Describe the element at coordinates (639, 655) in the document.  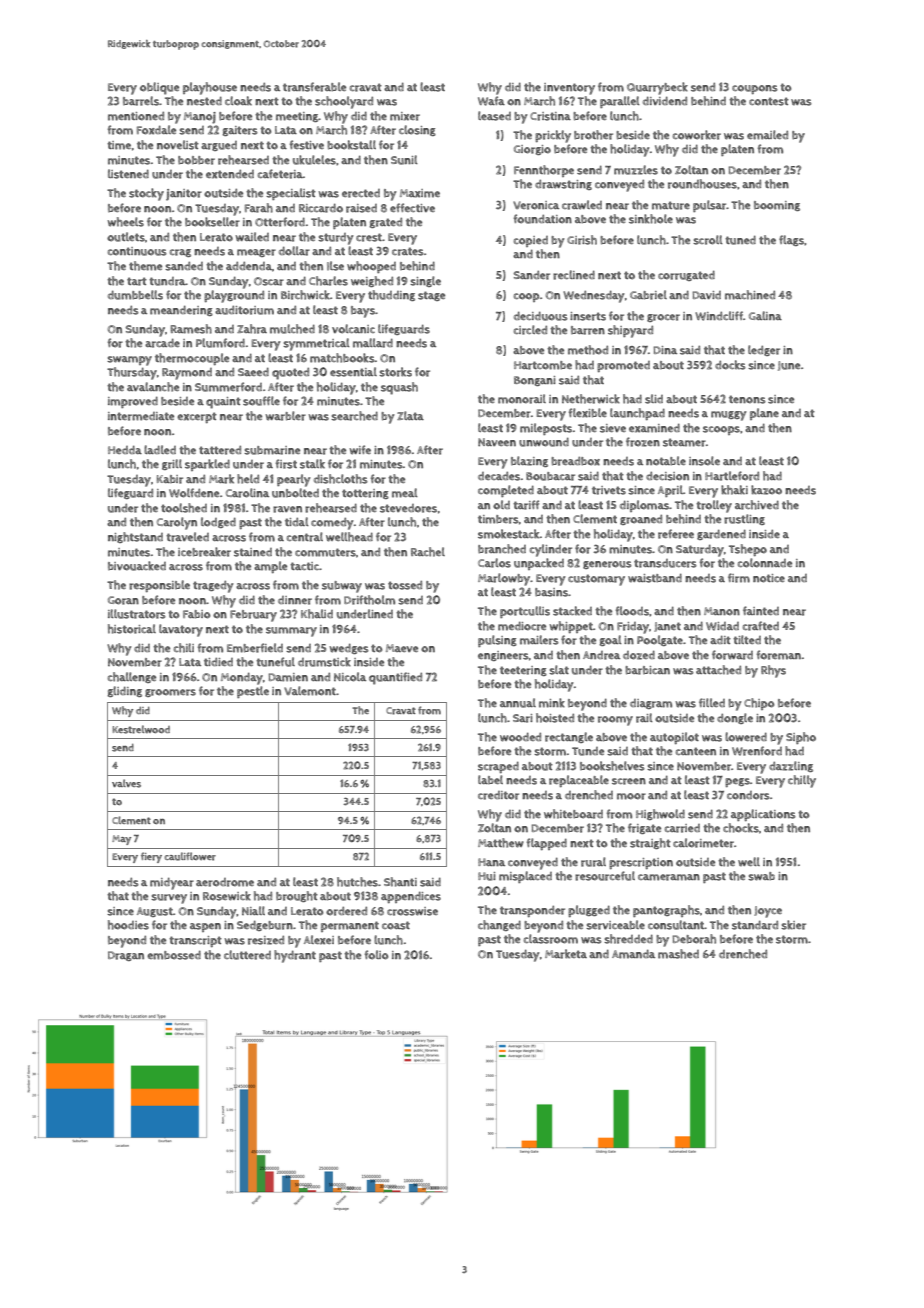
I see `dozed` at that location.
